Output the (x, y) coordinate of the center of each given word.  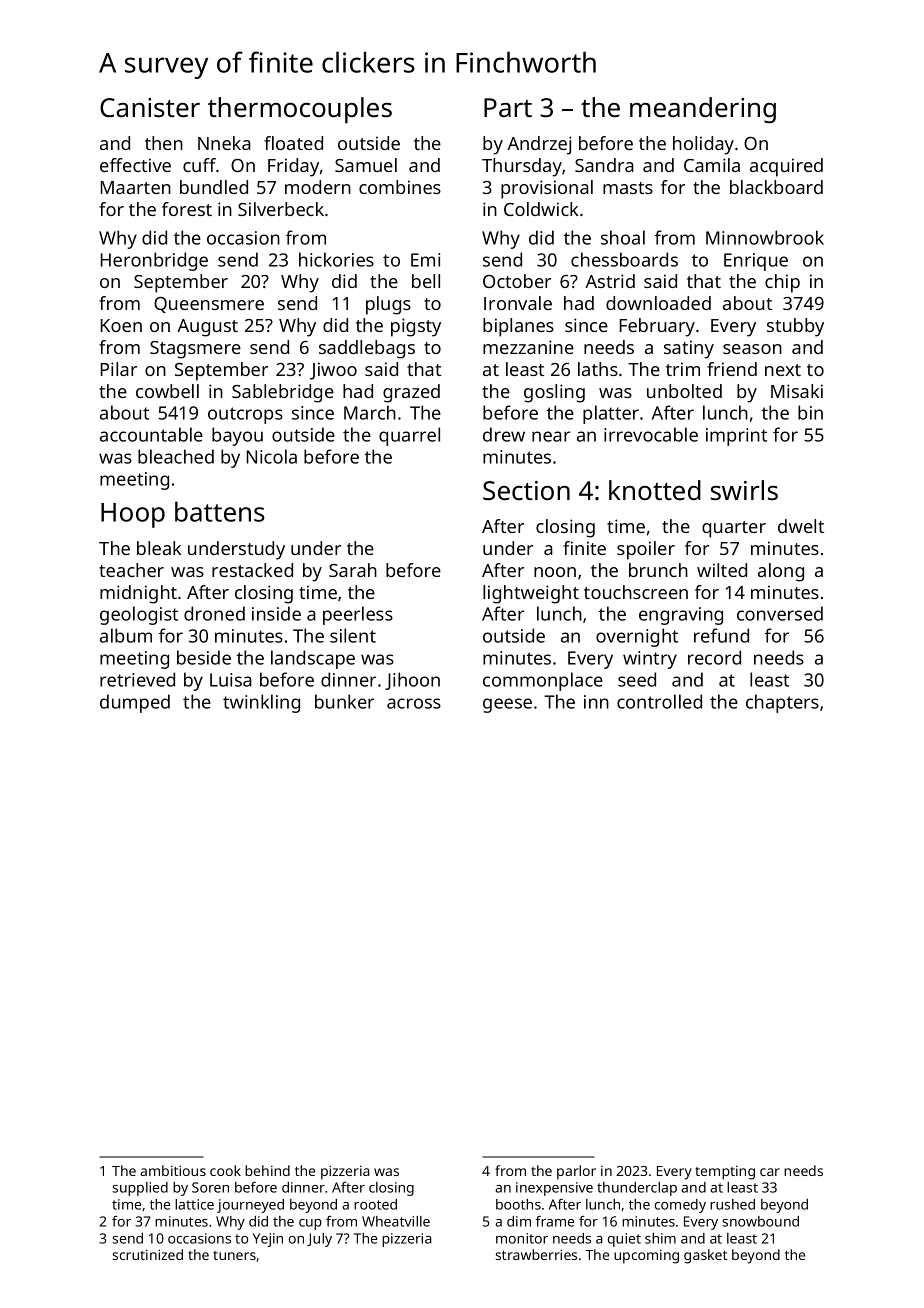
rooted (375, 1204)
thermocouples (300, 110)
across (414, 703)
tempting (725, 1173)
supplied (140, 1189)
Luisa (231, 680)
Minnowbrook (765, 237)
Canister (150, 107)
